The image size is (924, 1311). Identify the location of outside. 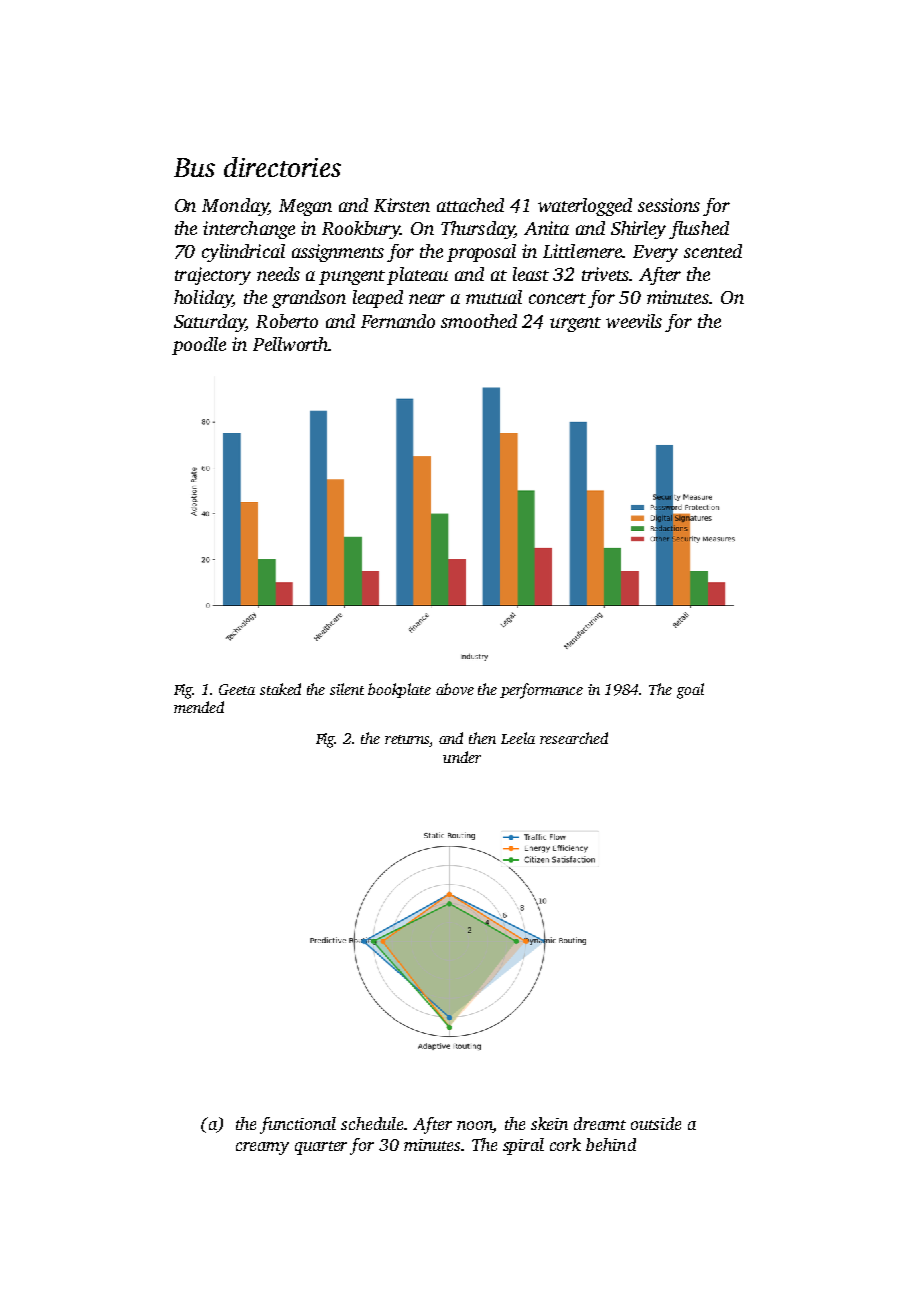
(656, 1123).
